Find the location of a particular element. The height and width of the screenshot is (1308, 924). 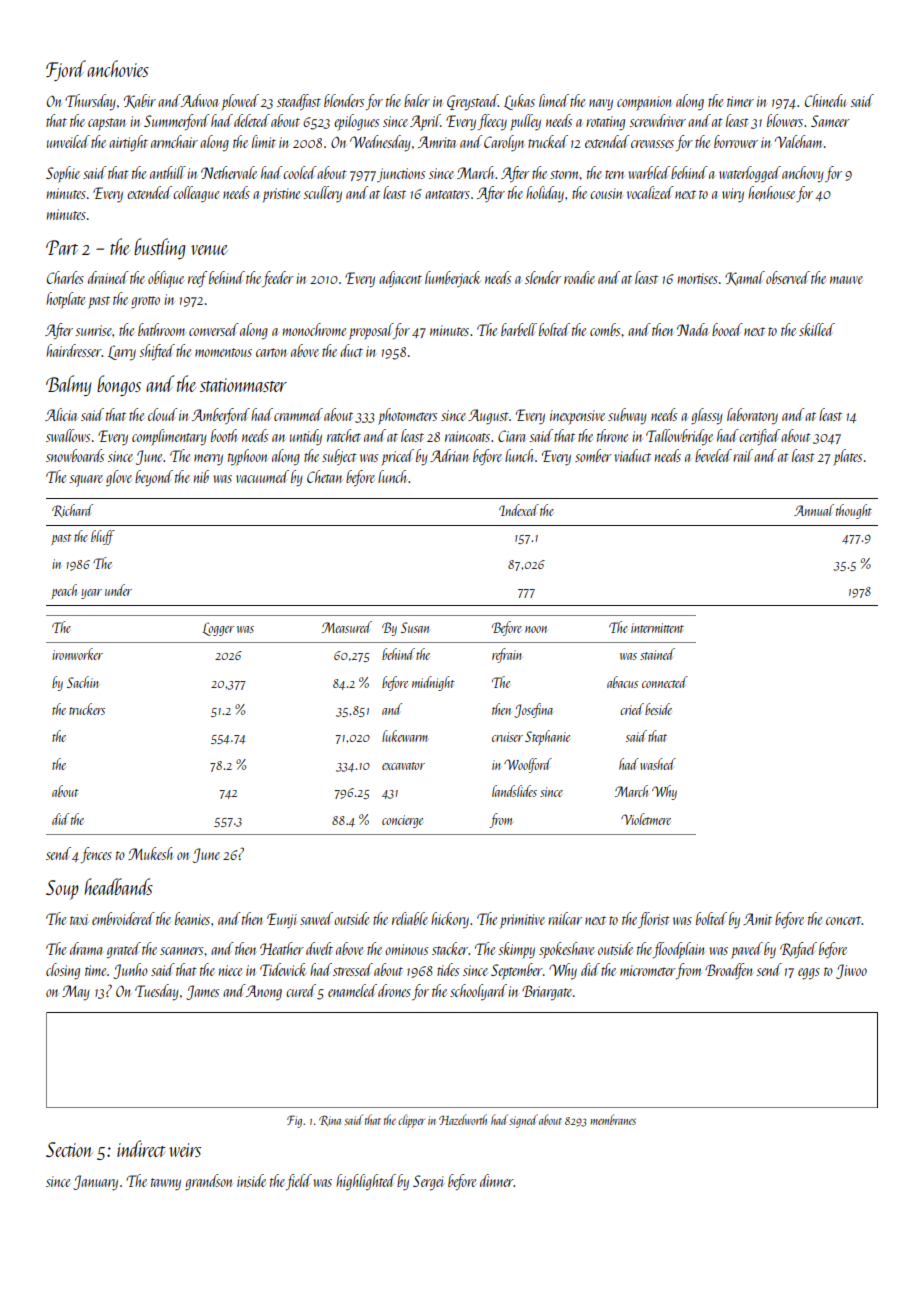

beveled is located at coordinates (713, 455).
